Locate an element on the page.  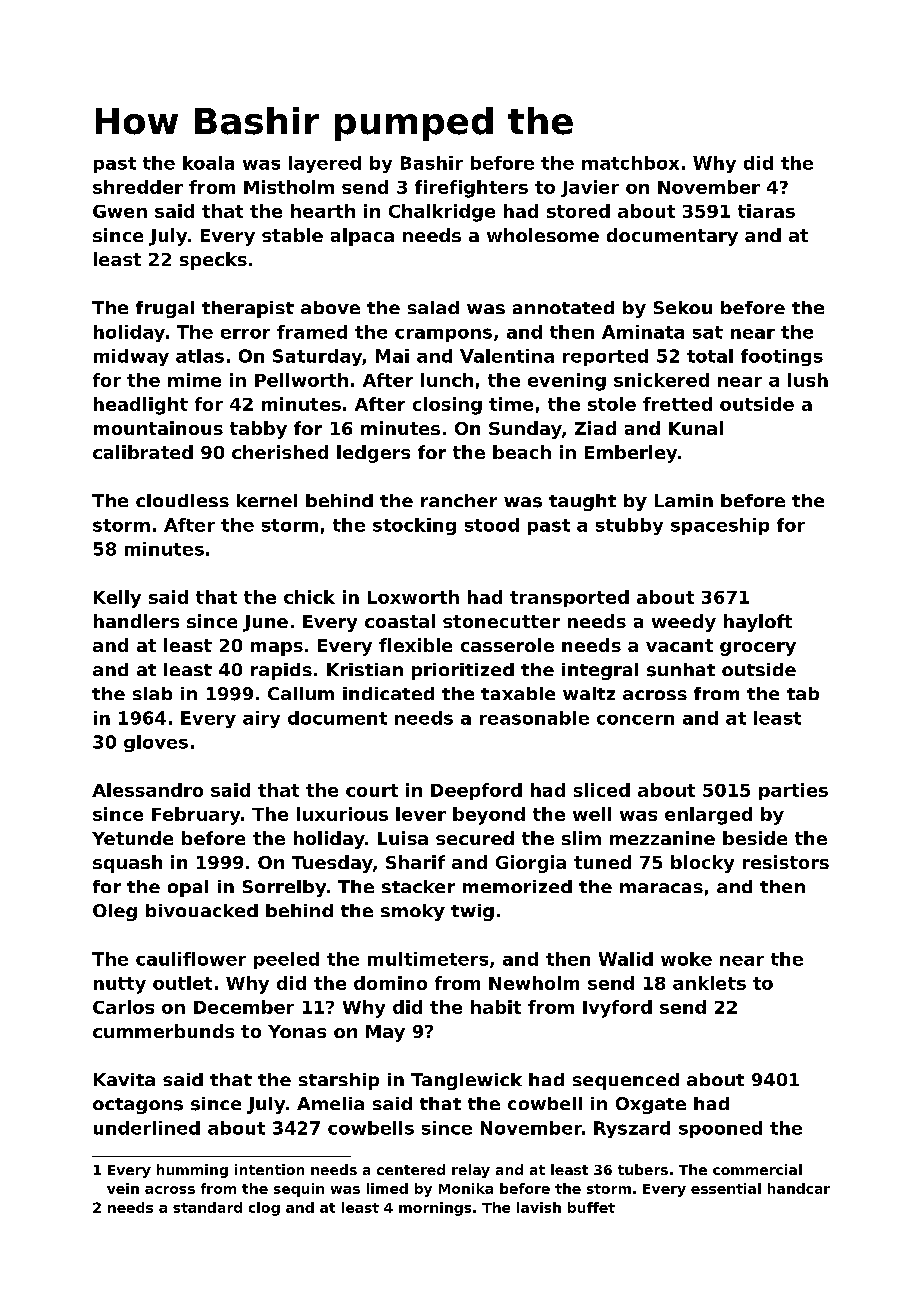
wholesome is located at coordinates (543, 235).
